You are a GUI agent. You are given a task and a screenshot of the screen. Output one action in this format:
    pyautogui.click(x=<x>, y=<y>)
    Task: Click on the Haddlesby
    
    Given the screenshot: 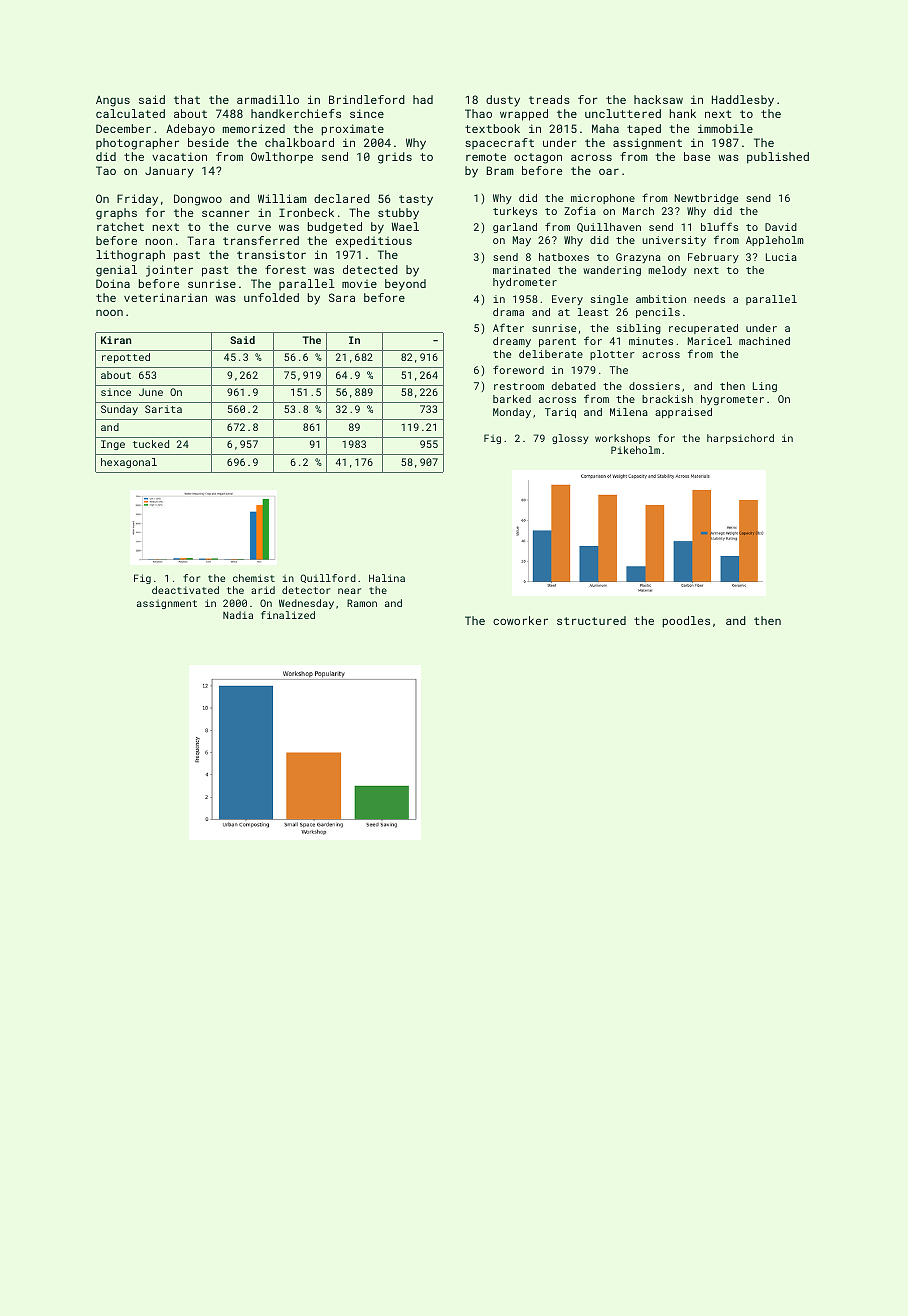 What is the action you would take?
    pyautogui.click(x=743, y=101)
